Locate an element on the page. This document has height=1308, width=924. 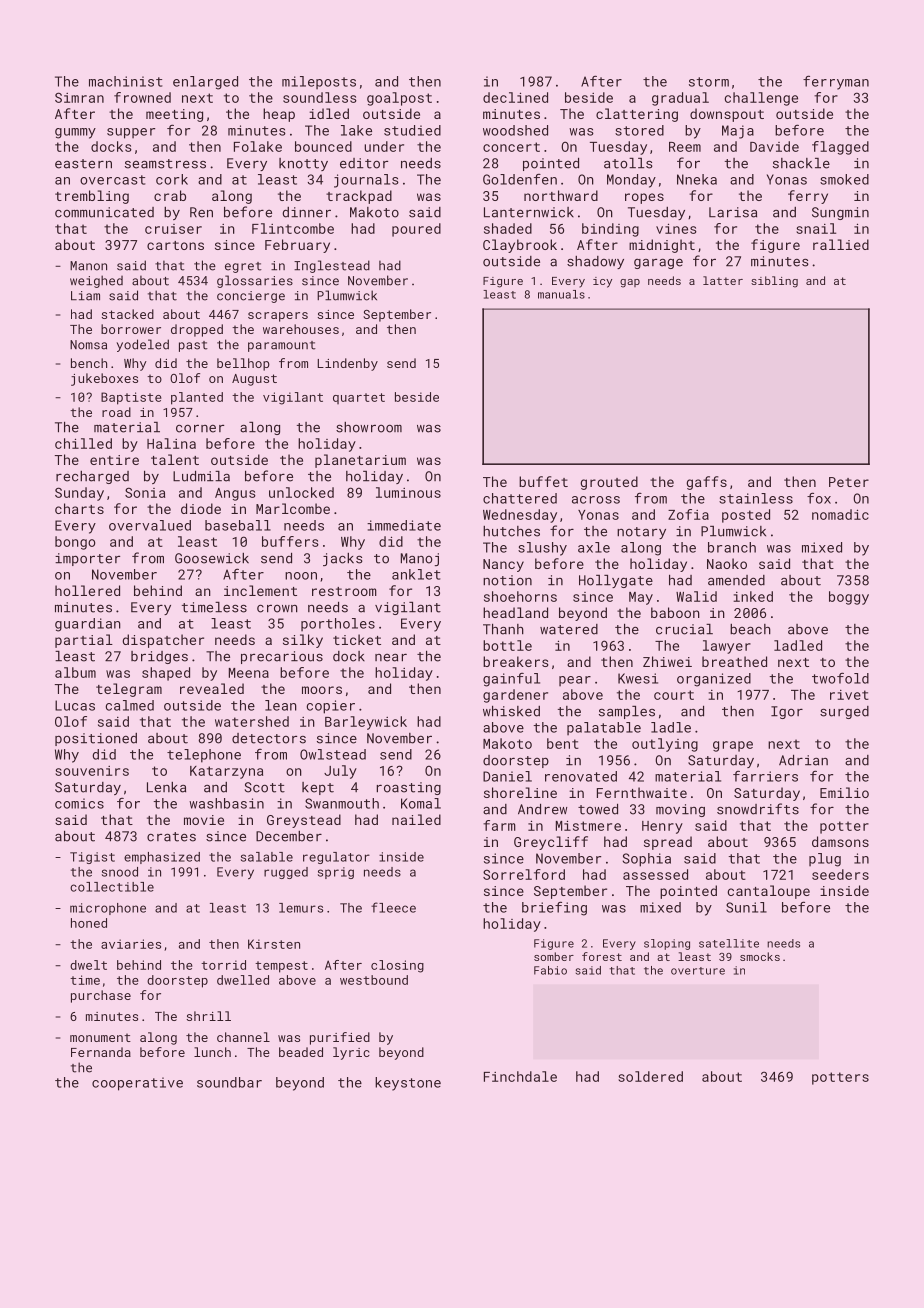
Sonia is located at coordinates (145, 492).
